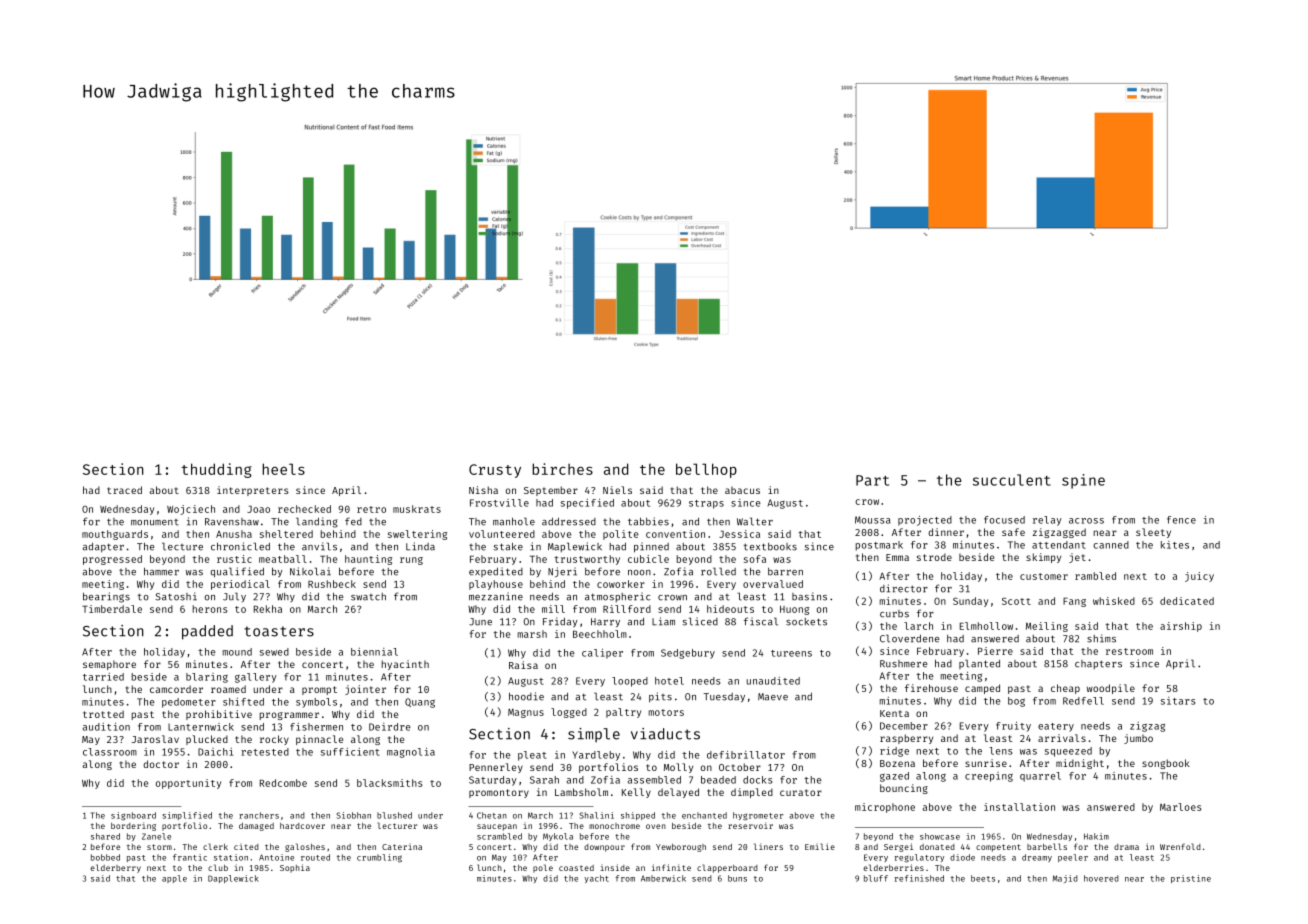  Describe the element at coordinates (115, 868) in the screenshot. I see `elderberry` at that location.
